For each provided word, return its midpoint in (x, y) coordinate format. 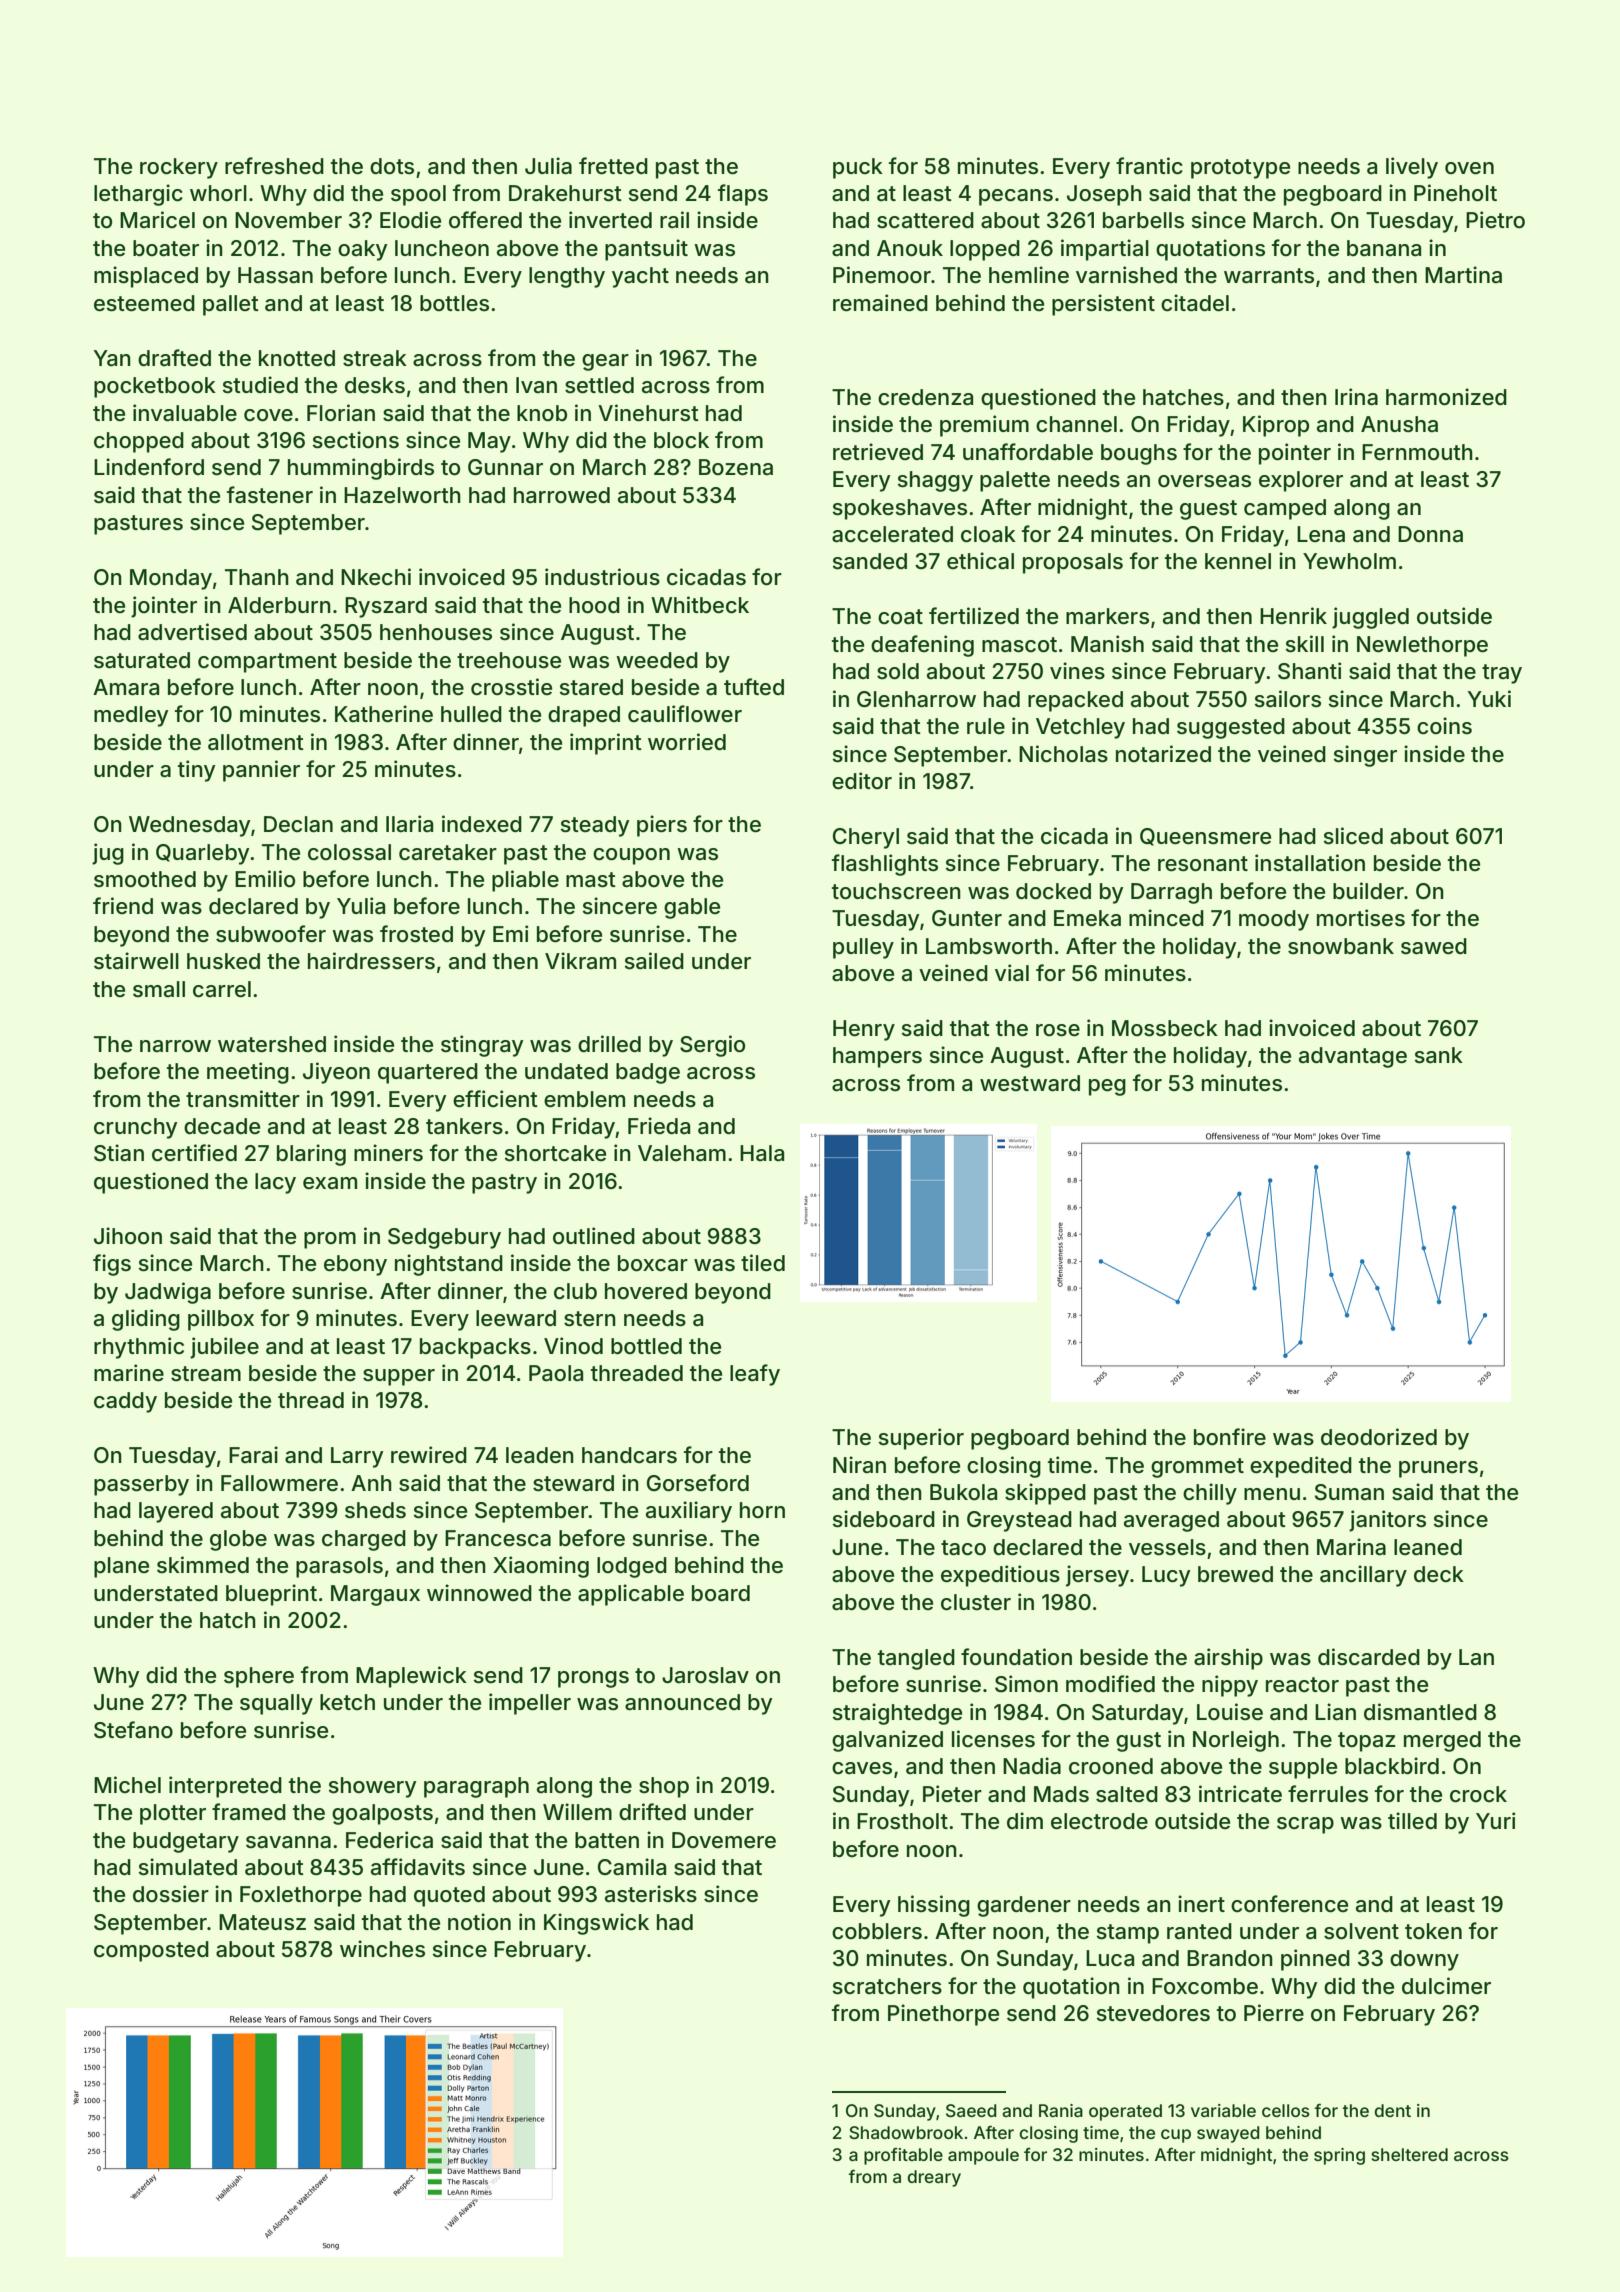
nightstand (449, 1265)
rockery (179, 168)
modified (1110, 1684)
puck (858, 168)
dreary (934, 2178)
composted (151, 1951)
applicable (631, 1595)
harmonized (1446, 397)
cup (1176, 2136)
